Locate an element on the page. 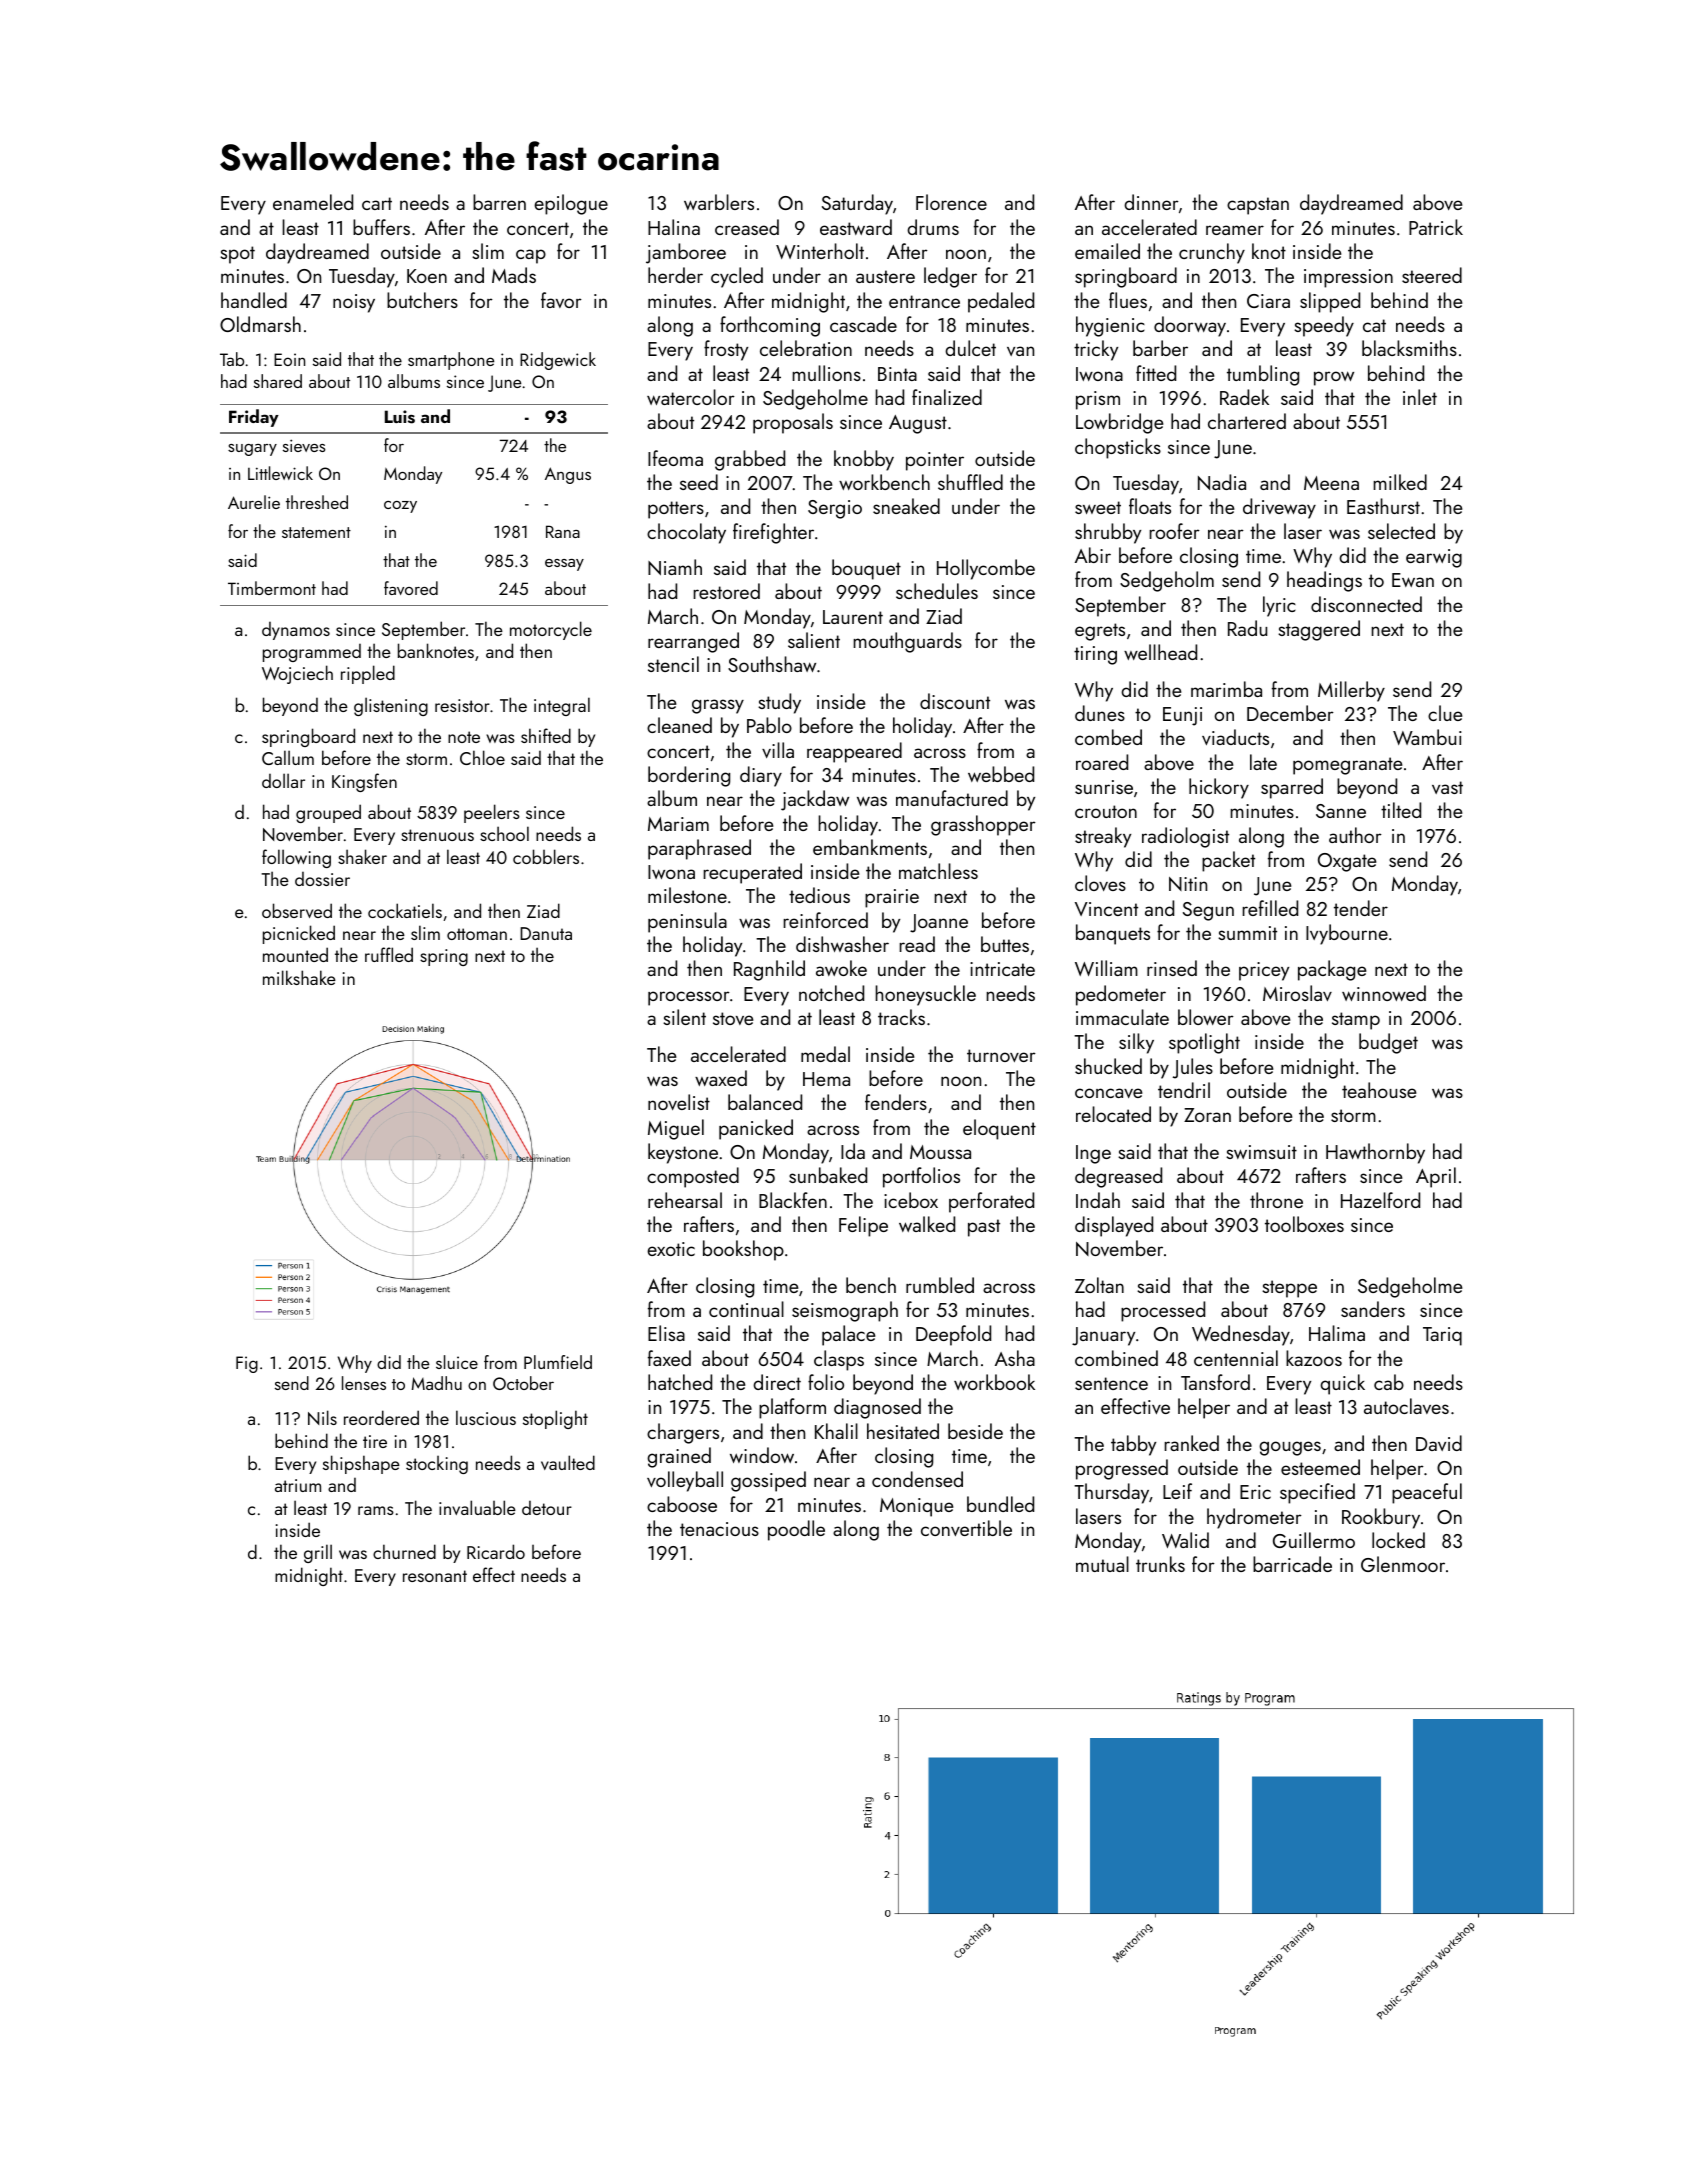 The height and width of the image is (2178, 1683). resonant is located at coordinates (435, 1576).
